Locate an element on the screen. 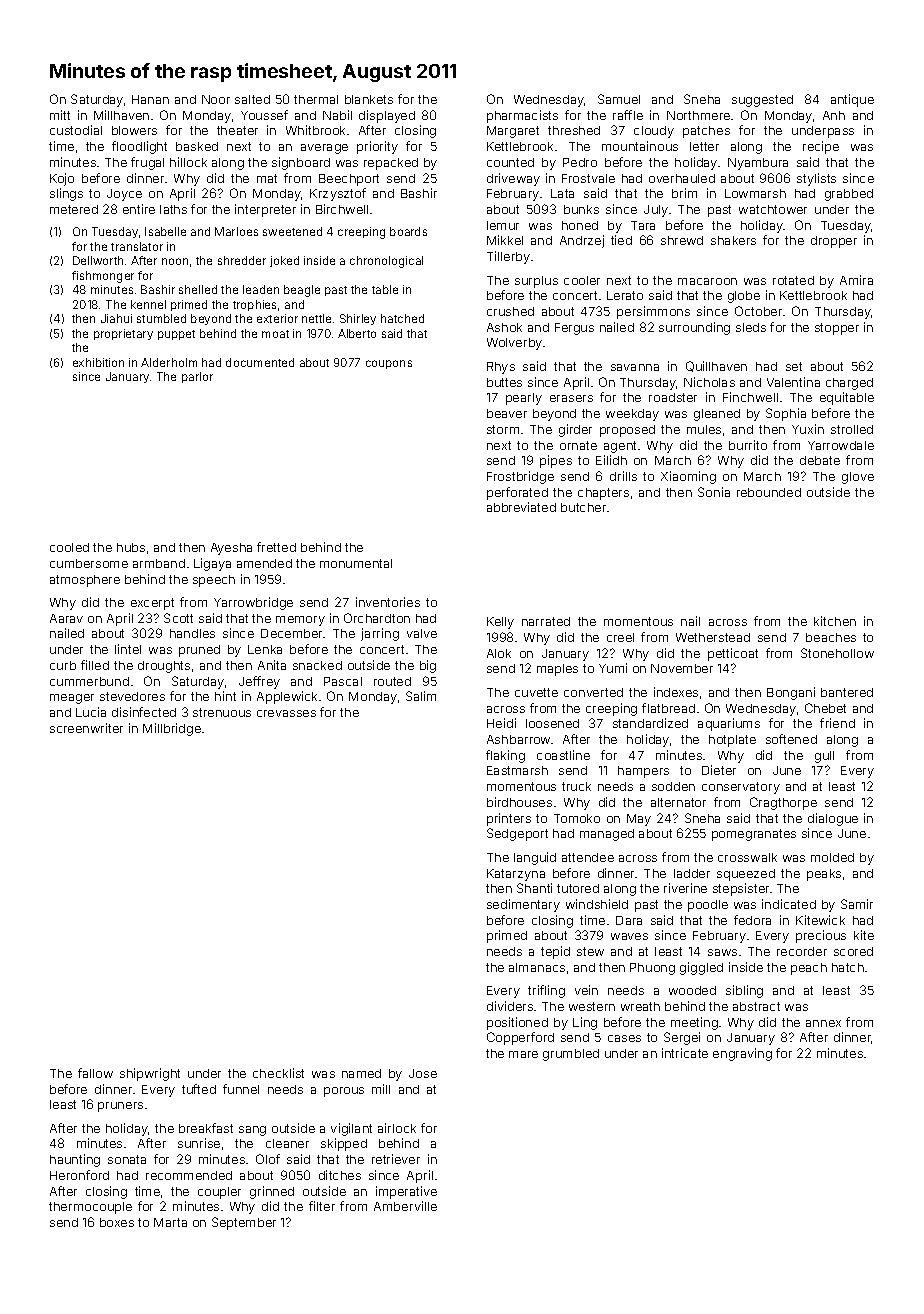 This screenshot has width=924, height=1314. sunrise is located at coordinates (199, 1143).
